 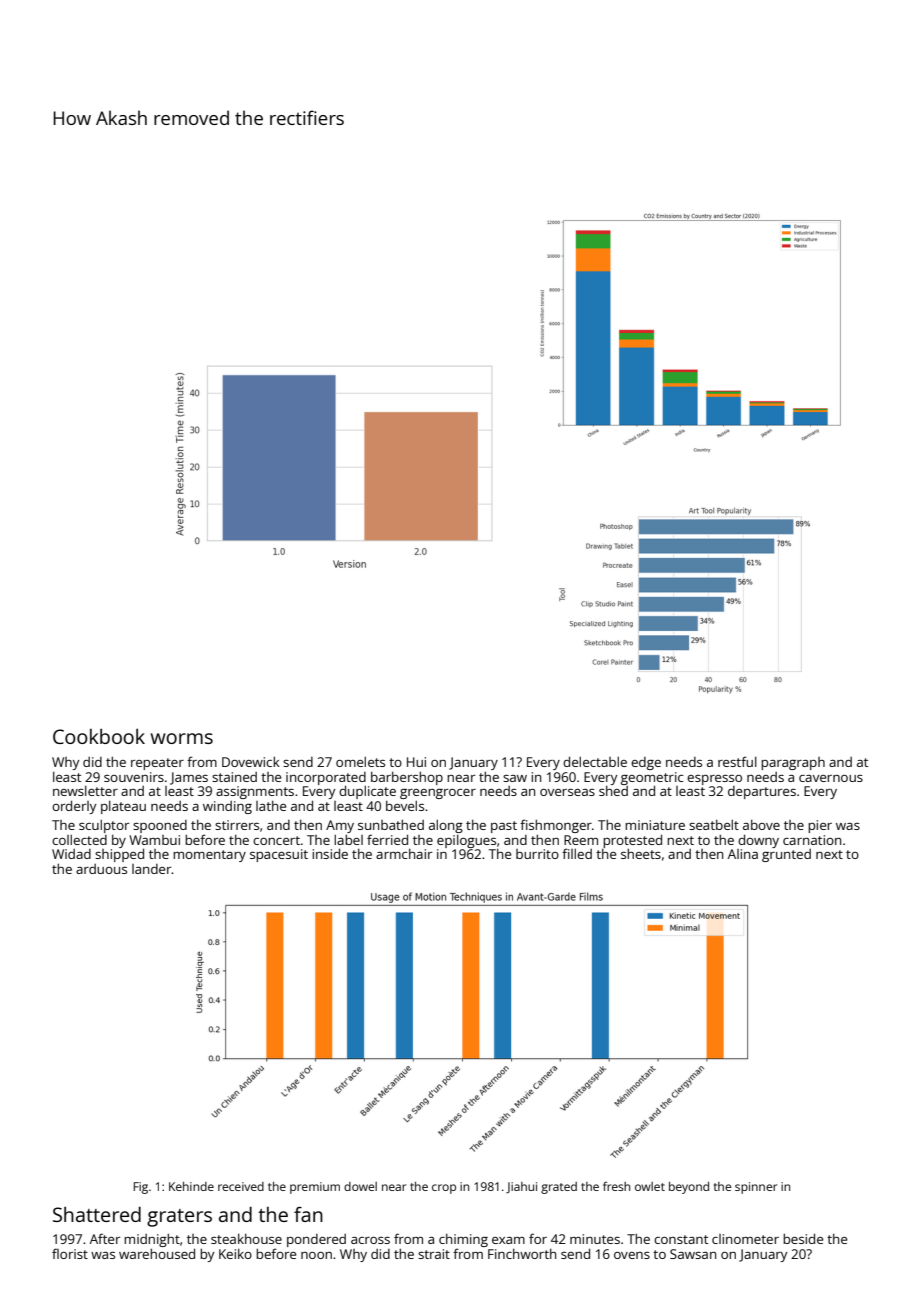 I want to click on Alina, so click(x=743, y=854).
